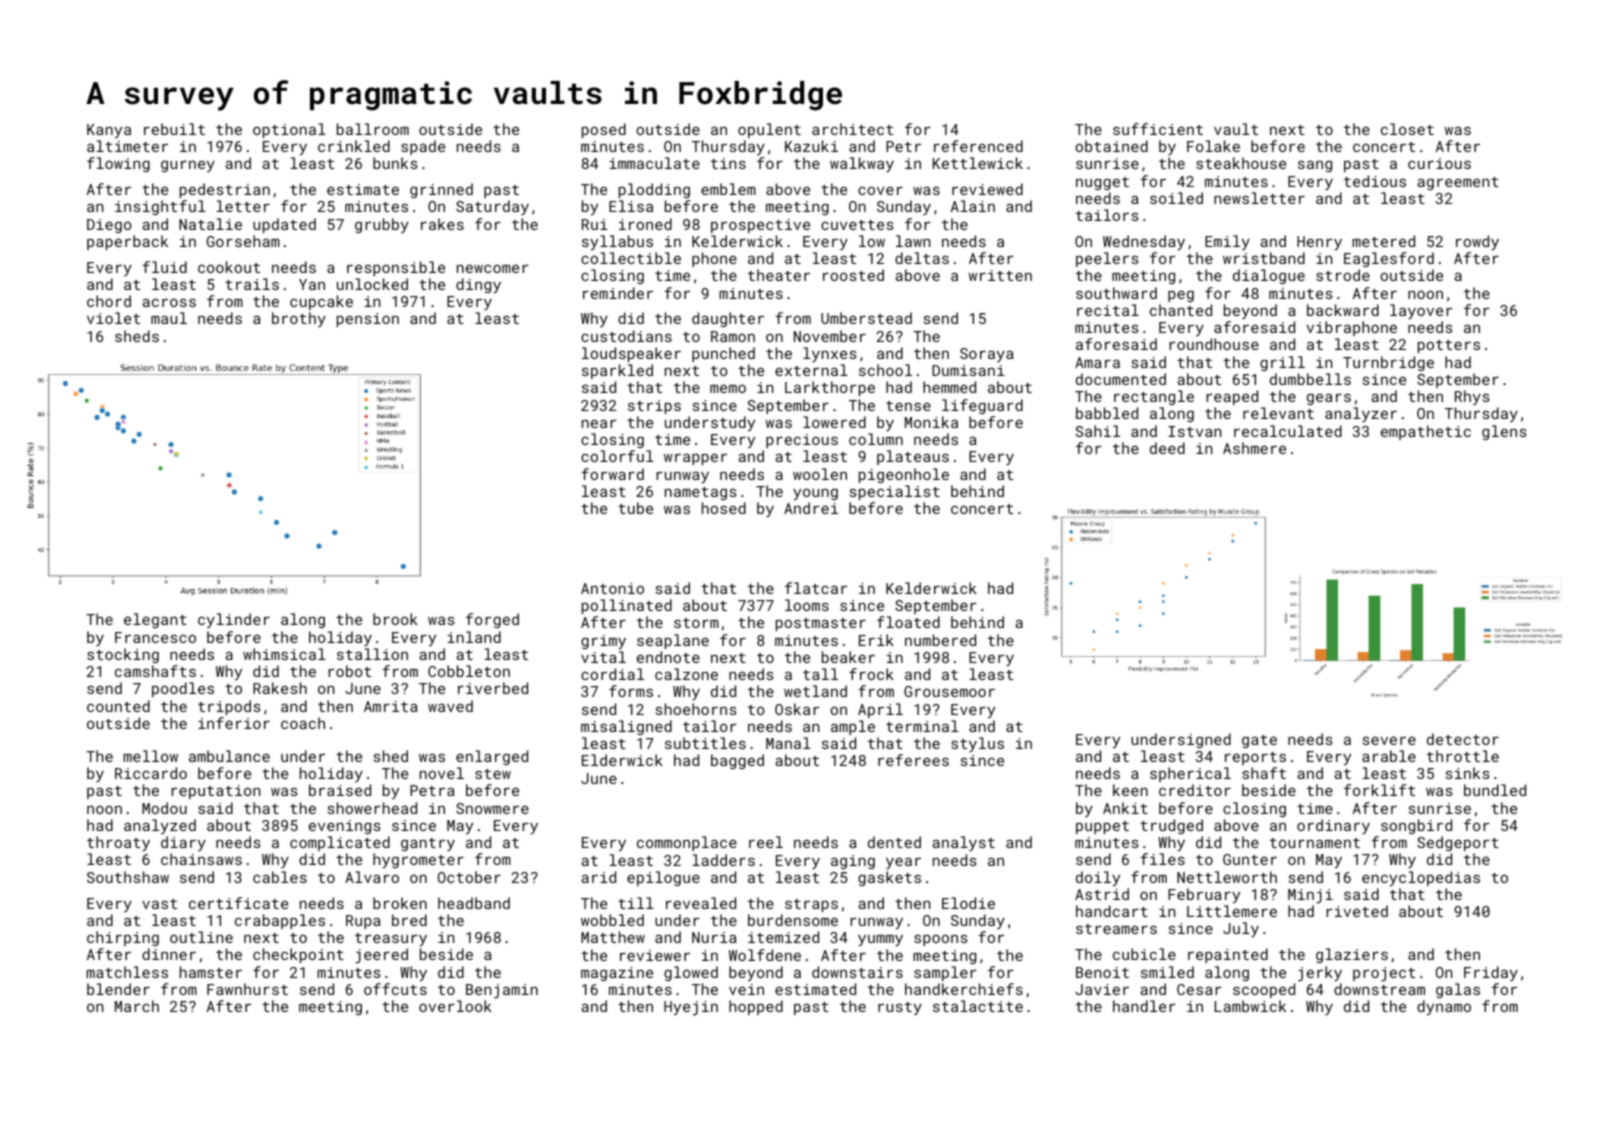 This screenshot has width=1620, height=1146. What do you see at coordinates (1477, 242) in the screenshot?
I see `rowdy` at bounding box center [1477, 242].
